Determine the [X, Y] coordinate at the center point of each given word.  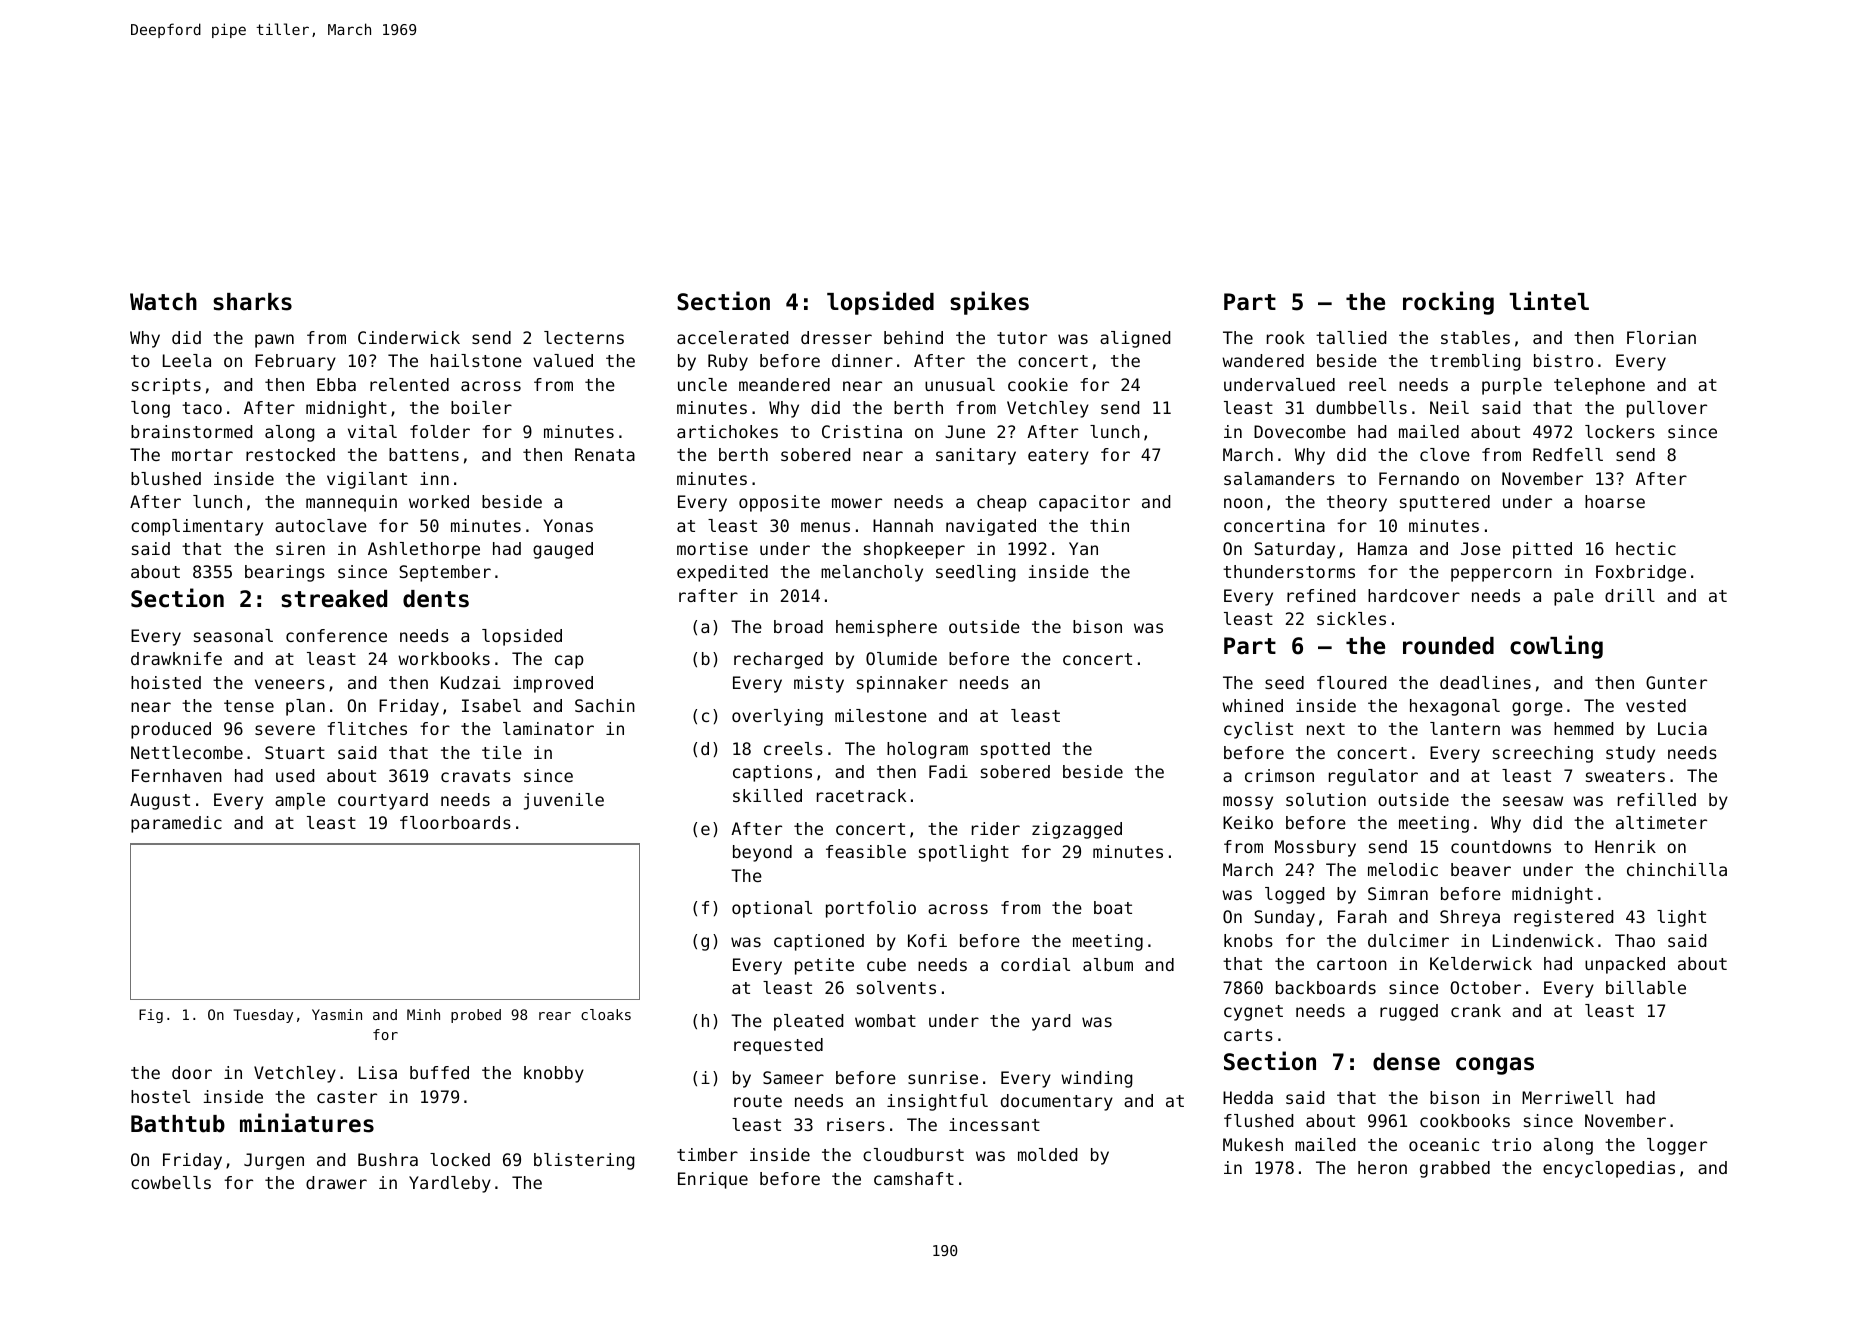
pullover [1667, 409]
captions [772, 773]
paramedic [176, 824]
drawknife [176, 658]
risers [856, 1124]
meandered [784, 384]
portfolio [871, 909]
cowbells [171, 1182]
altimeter [1661, 822]
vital [372, 431]
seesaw [1533, 801]
